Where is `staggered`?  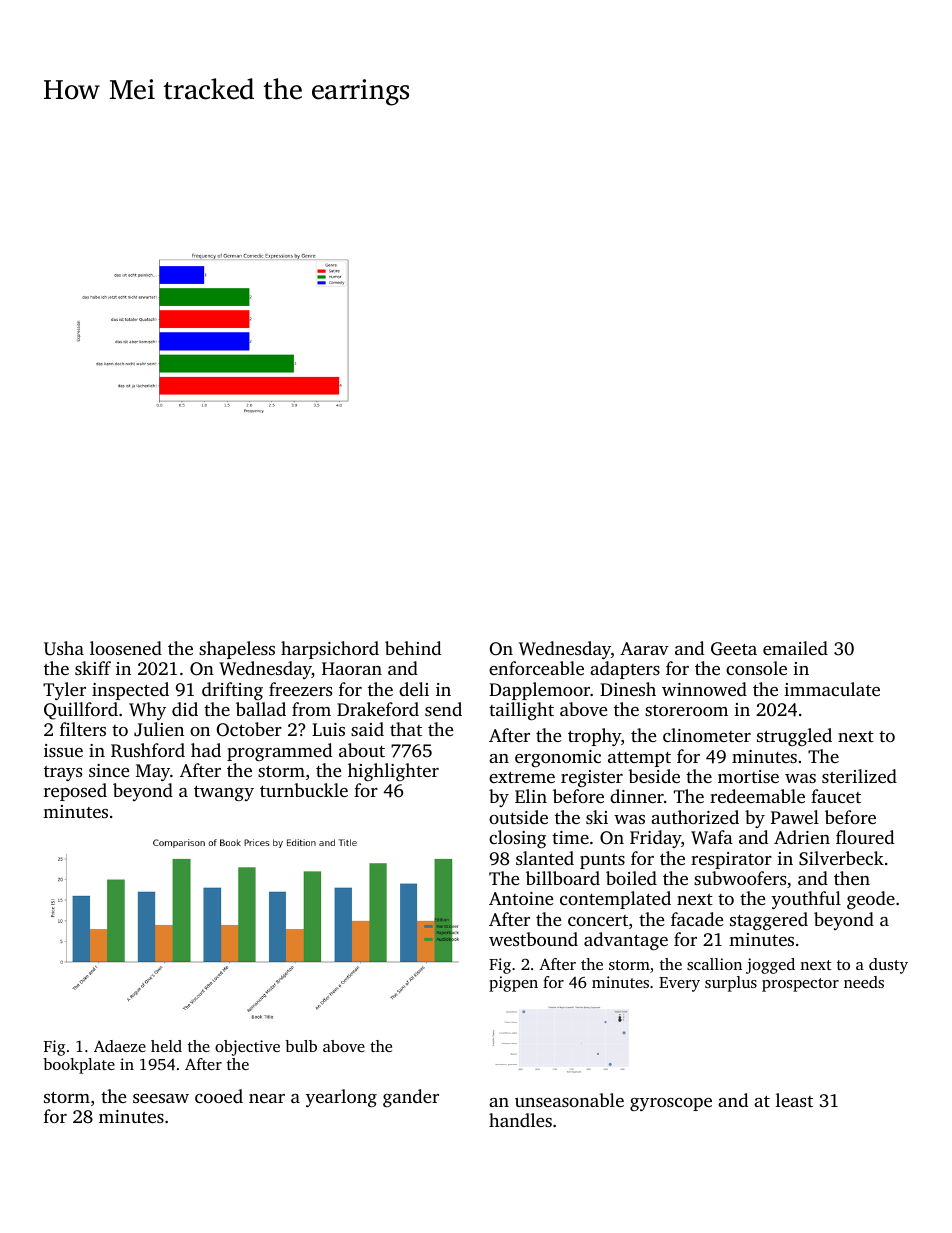
staggered is located at coordinates (769, 921).
